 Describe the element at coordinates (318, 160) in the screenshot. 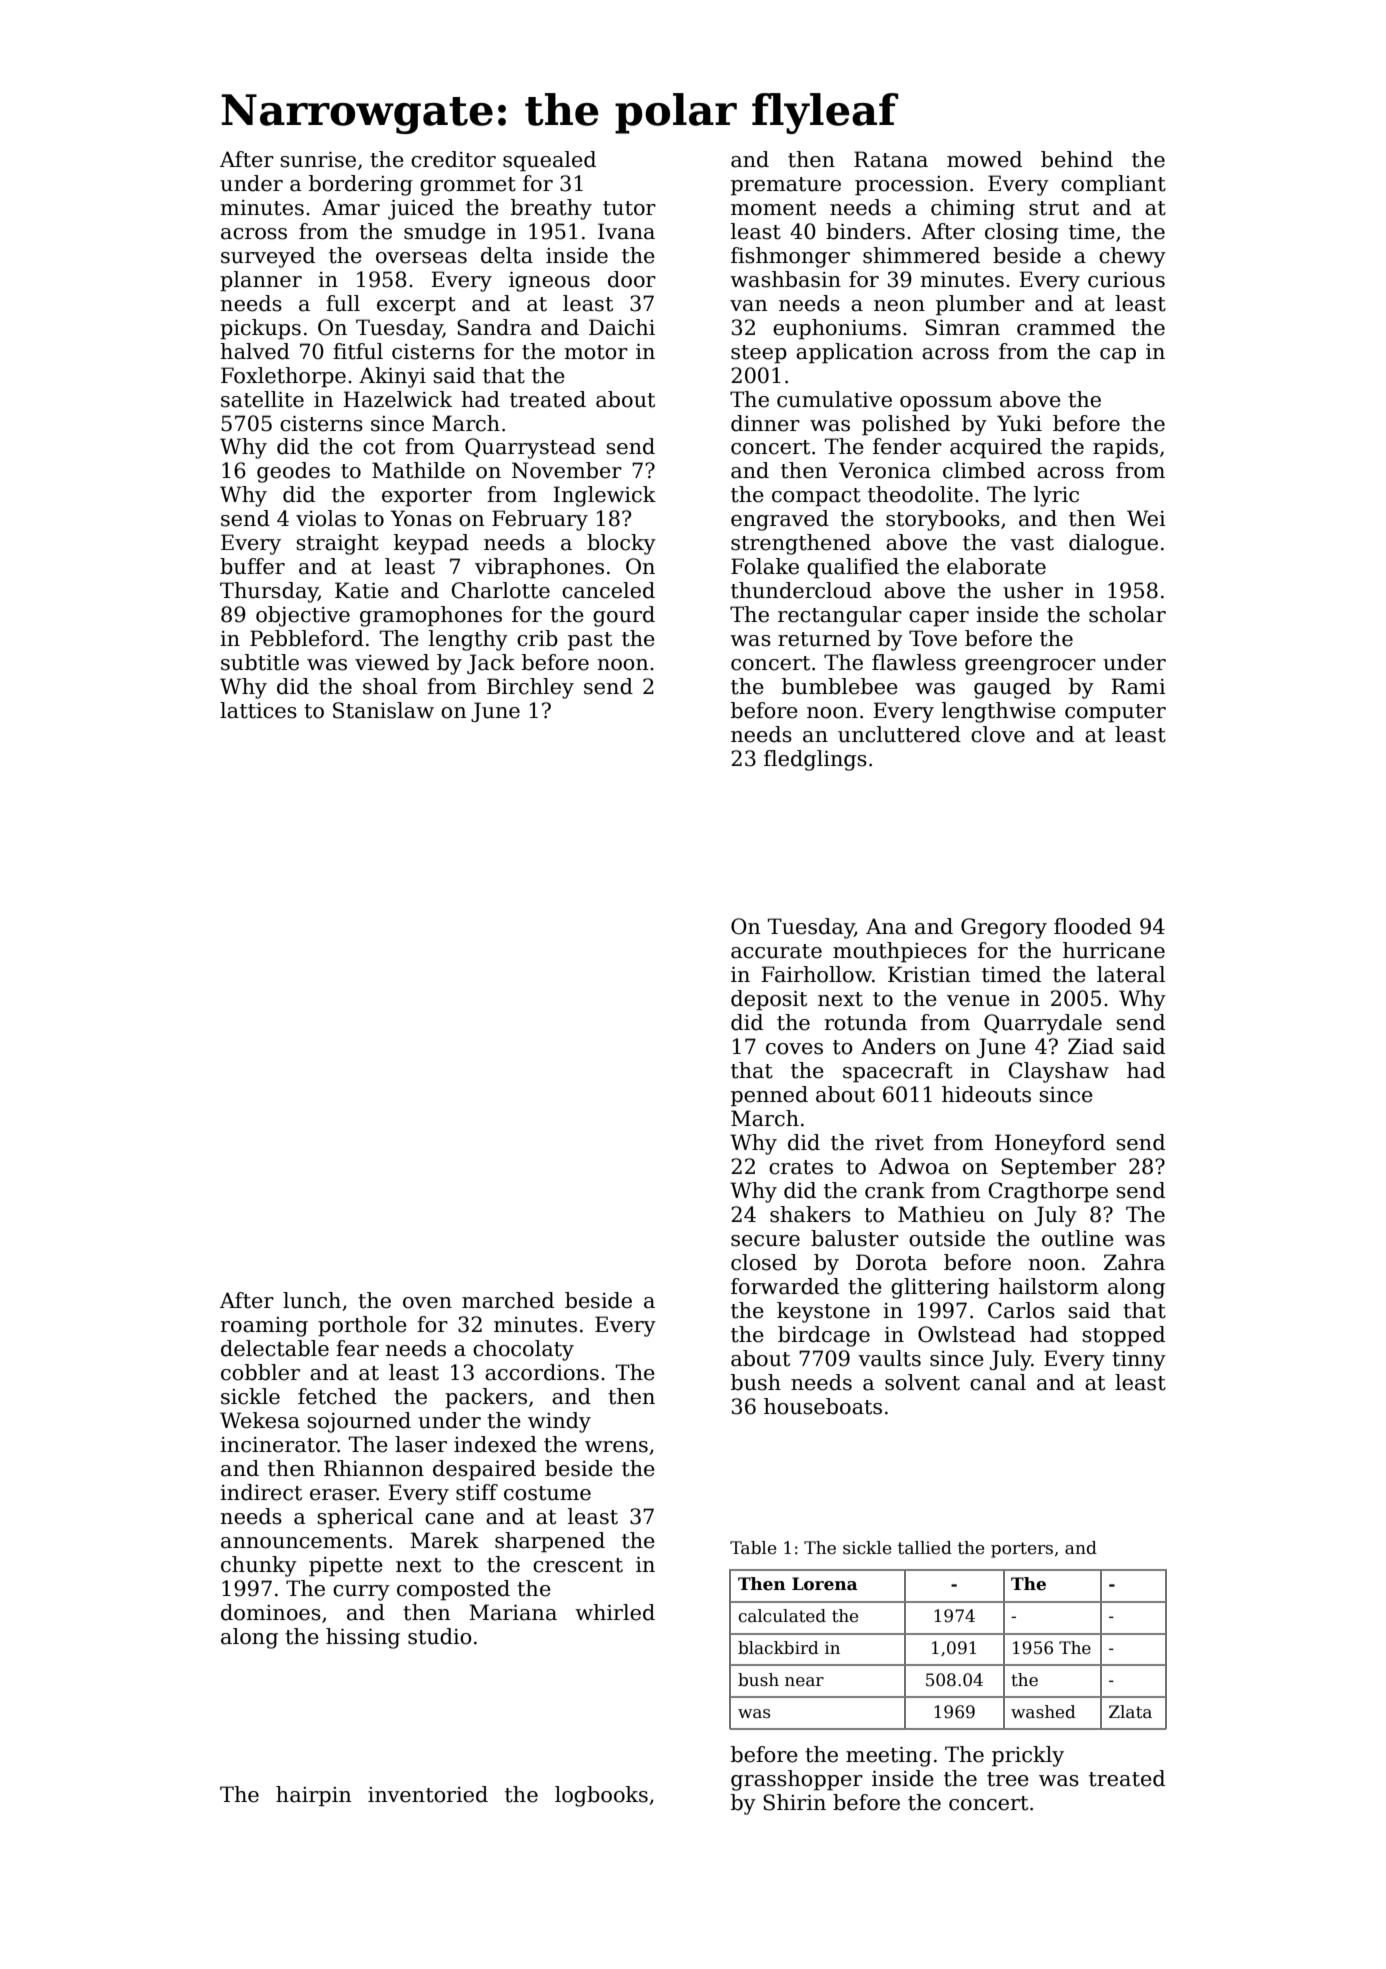

I see `sunrise` at that location.
